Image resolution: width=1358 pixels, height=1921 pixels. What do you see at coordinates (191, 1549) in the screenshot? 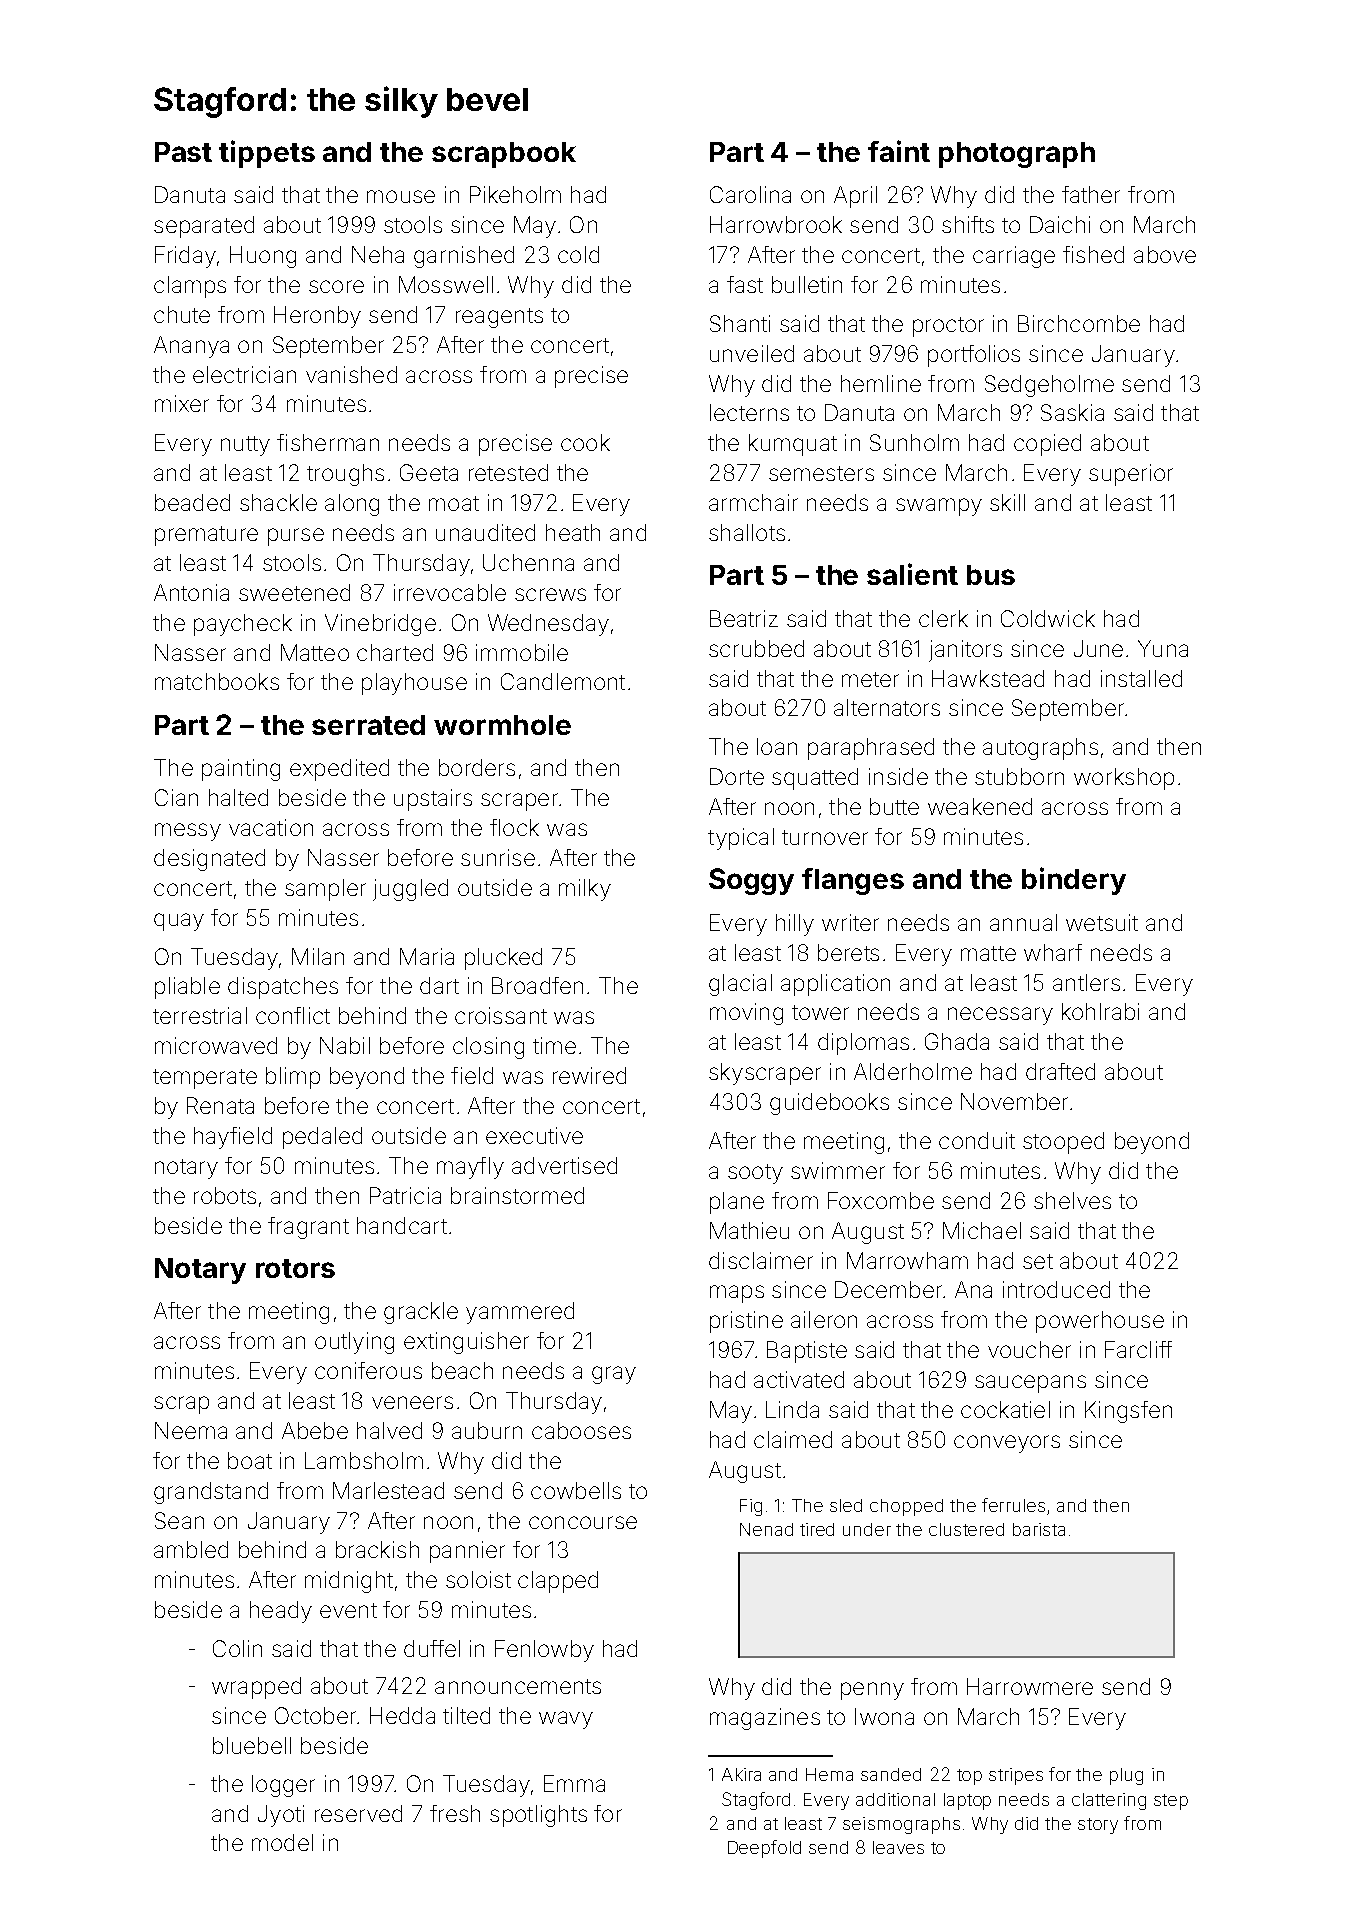
I see `ambled` at bounding box center [191, 1549].
